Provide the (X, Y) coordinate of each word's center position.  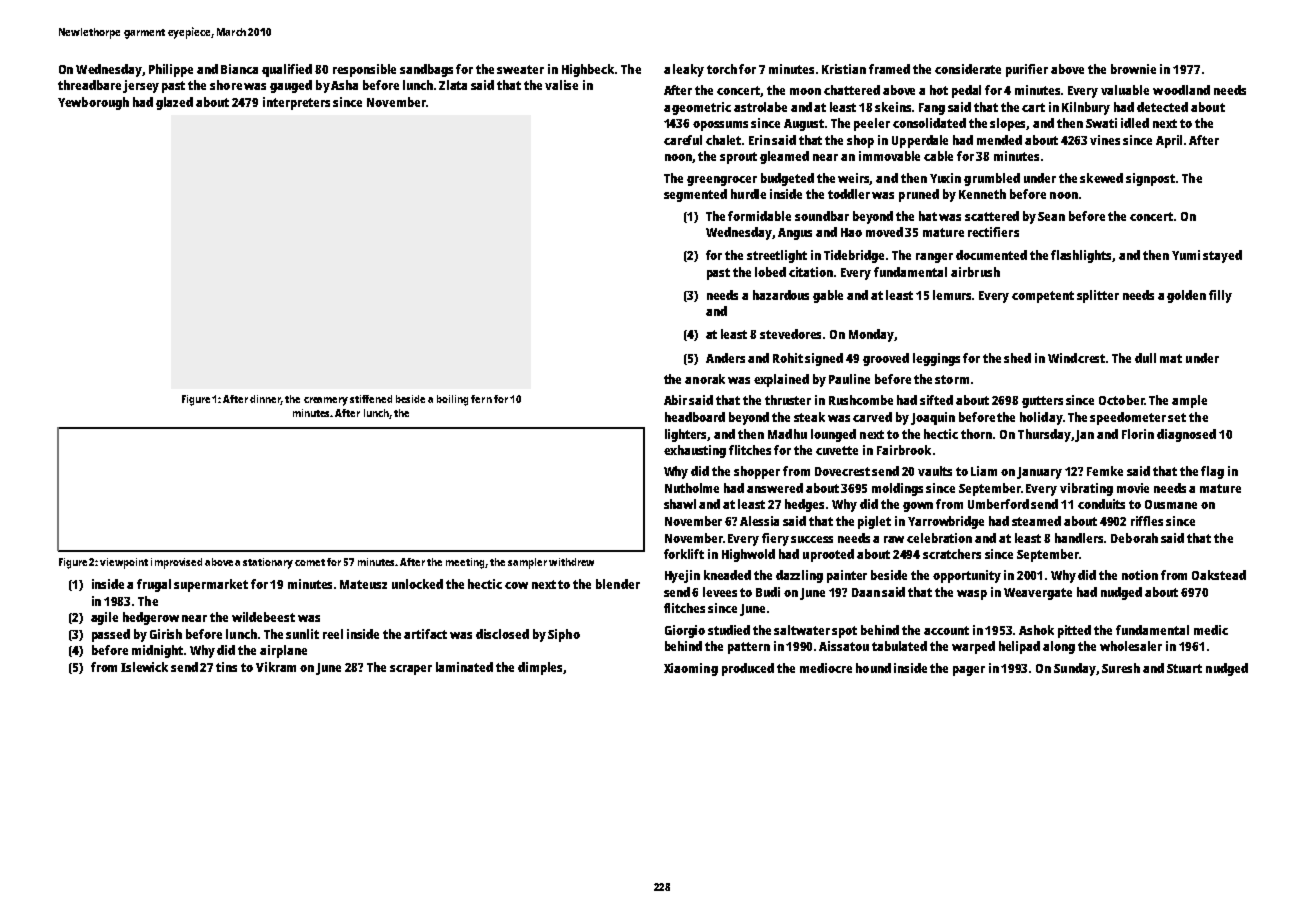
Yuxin (945, 178)
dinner (265, 400)
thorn (976, 434)
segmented (695, 195)
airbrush (975, 272)
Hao (851, 232)
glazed (174, 103)
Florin (1138, 434)
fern (481, 399)
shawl (680, 504)
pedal (966, 91)
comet (310, 562)
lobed (770, 272)
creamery (326, 401)
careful (683, 140)
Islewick (144, 667)
